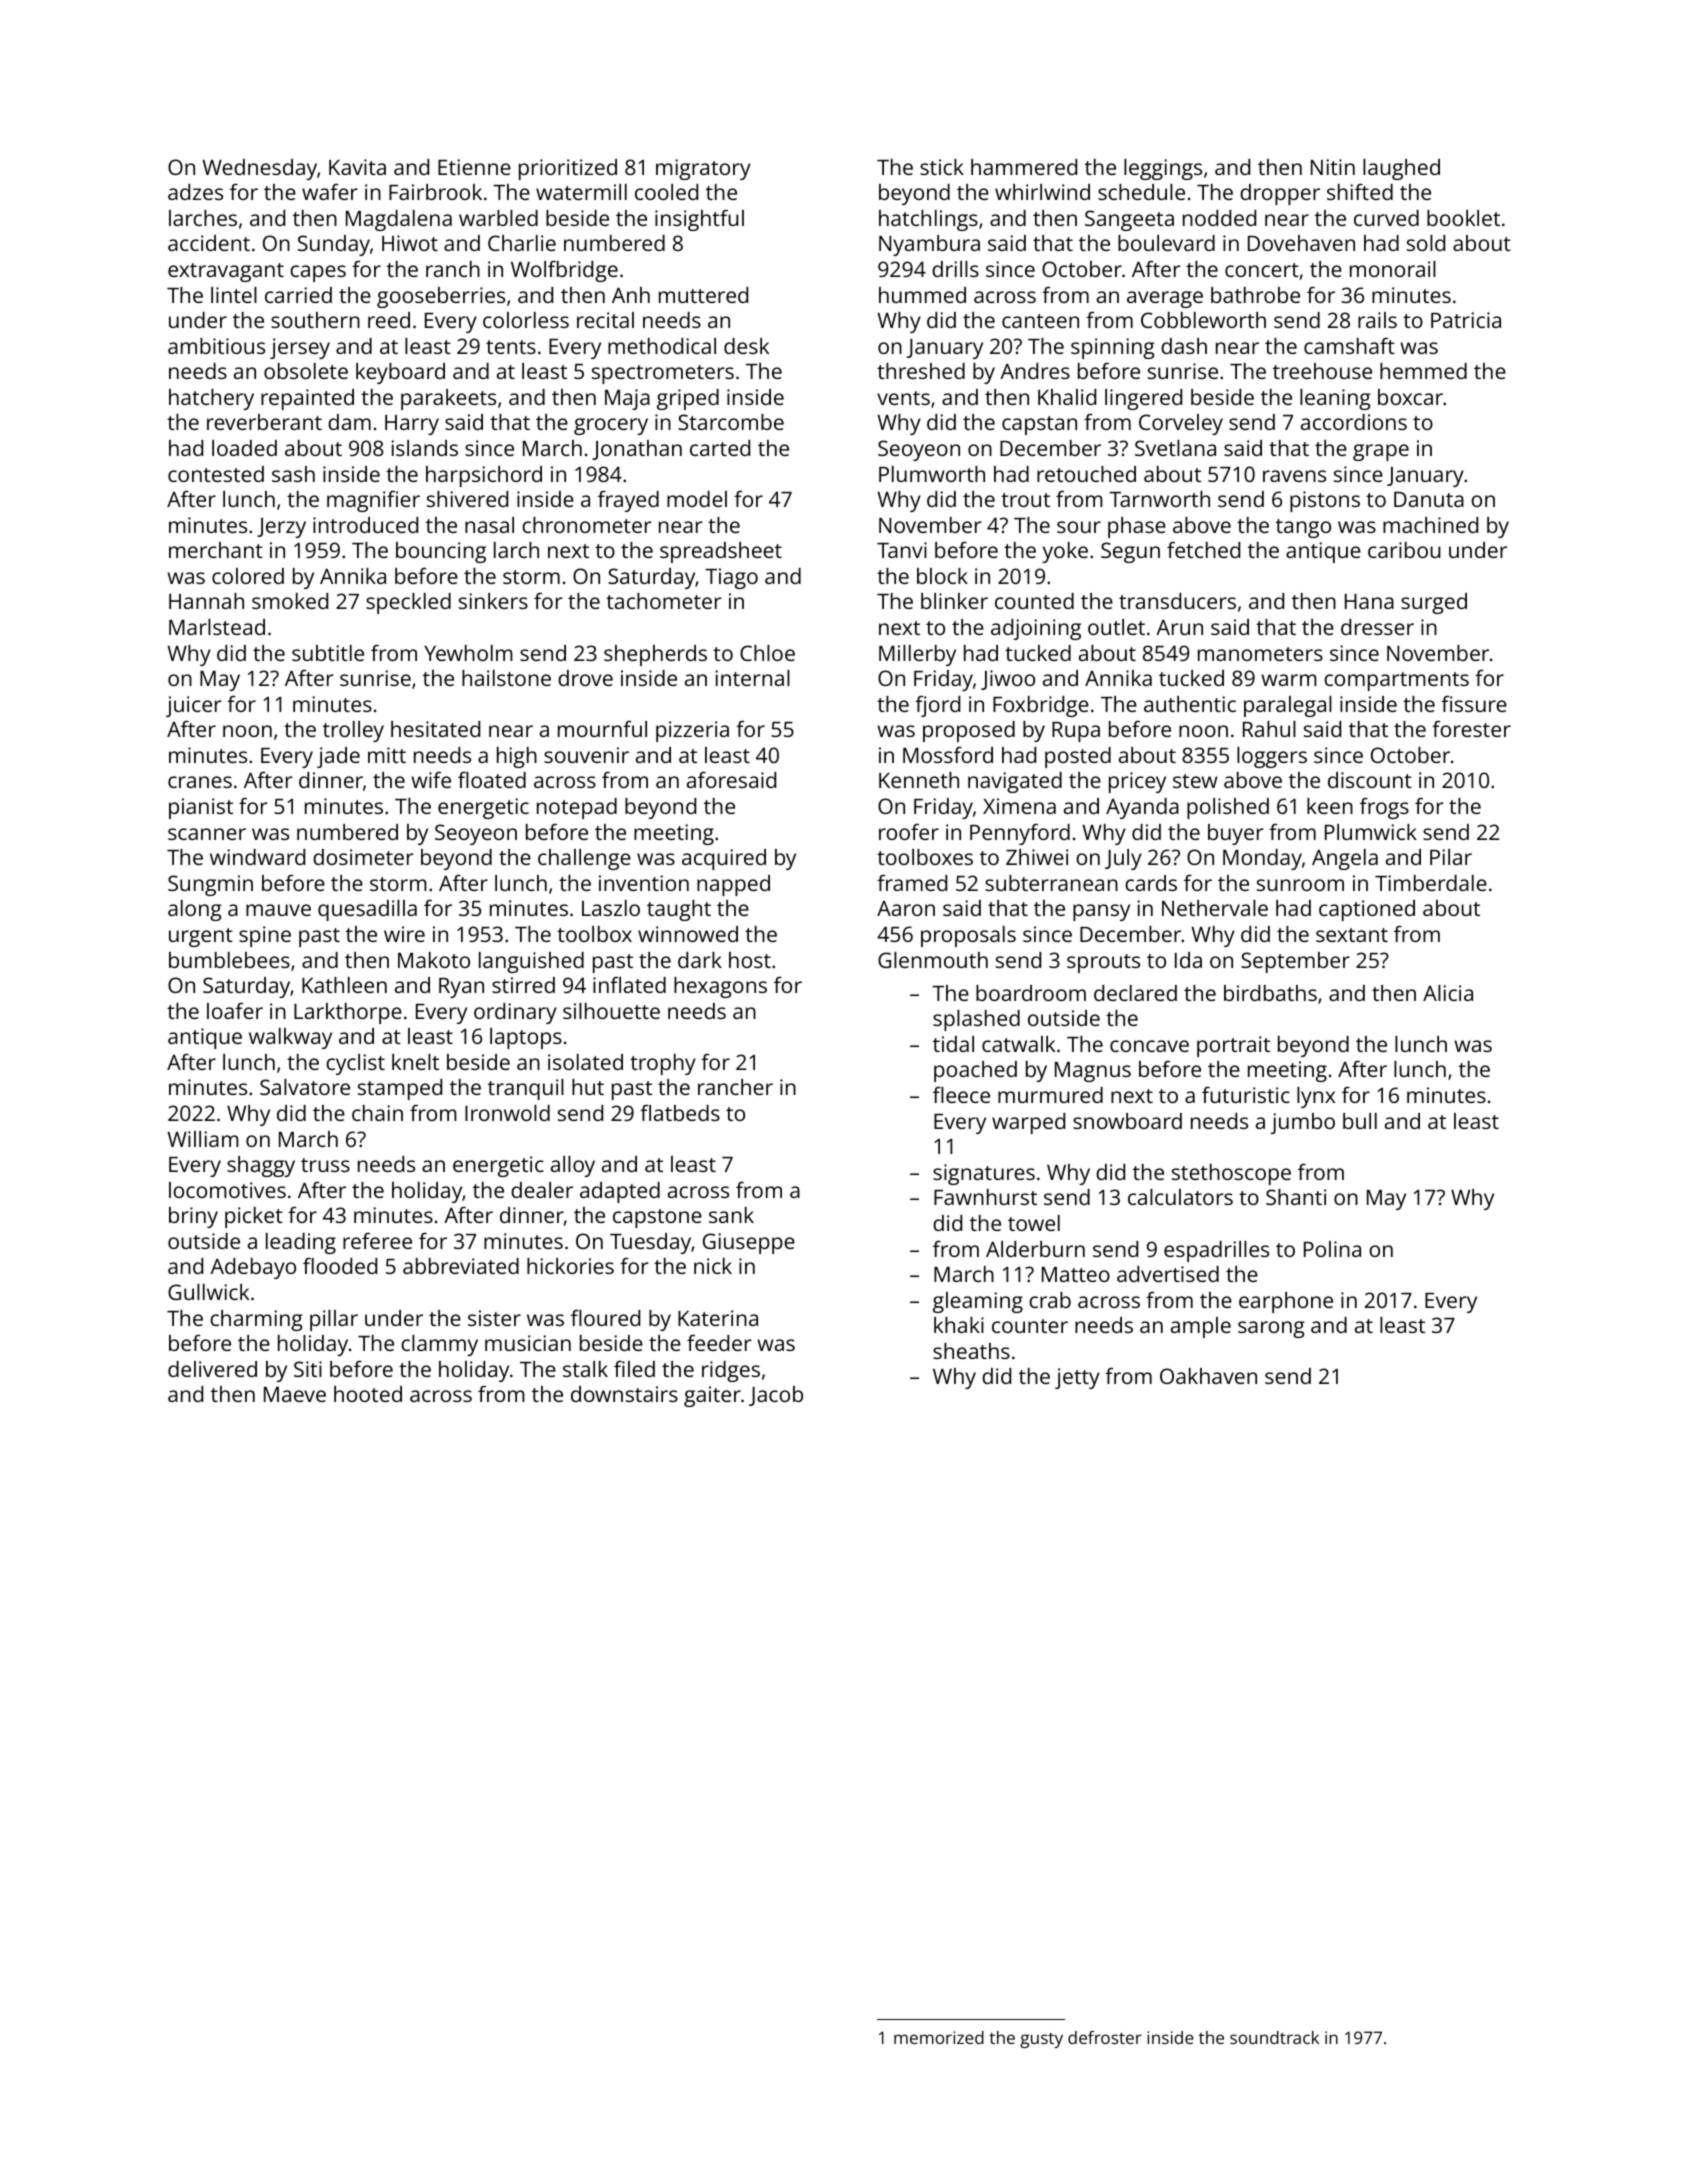 The image size is (1683, 2178). What do you see at coordinates (1434, 603) in the screenshot?
I see `surged` at bounding box center [1434, 603].
